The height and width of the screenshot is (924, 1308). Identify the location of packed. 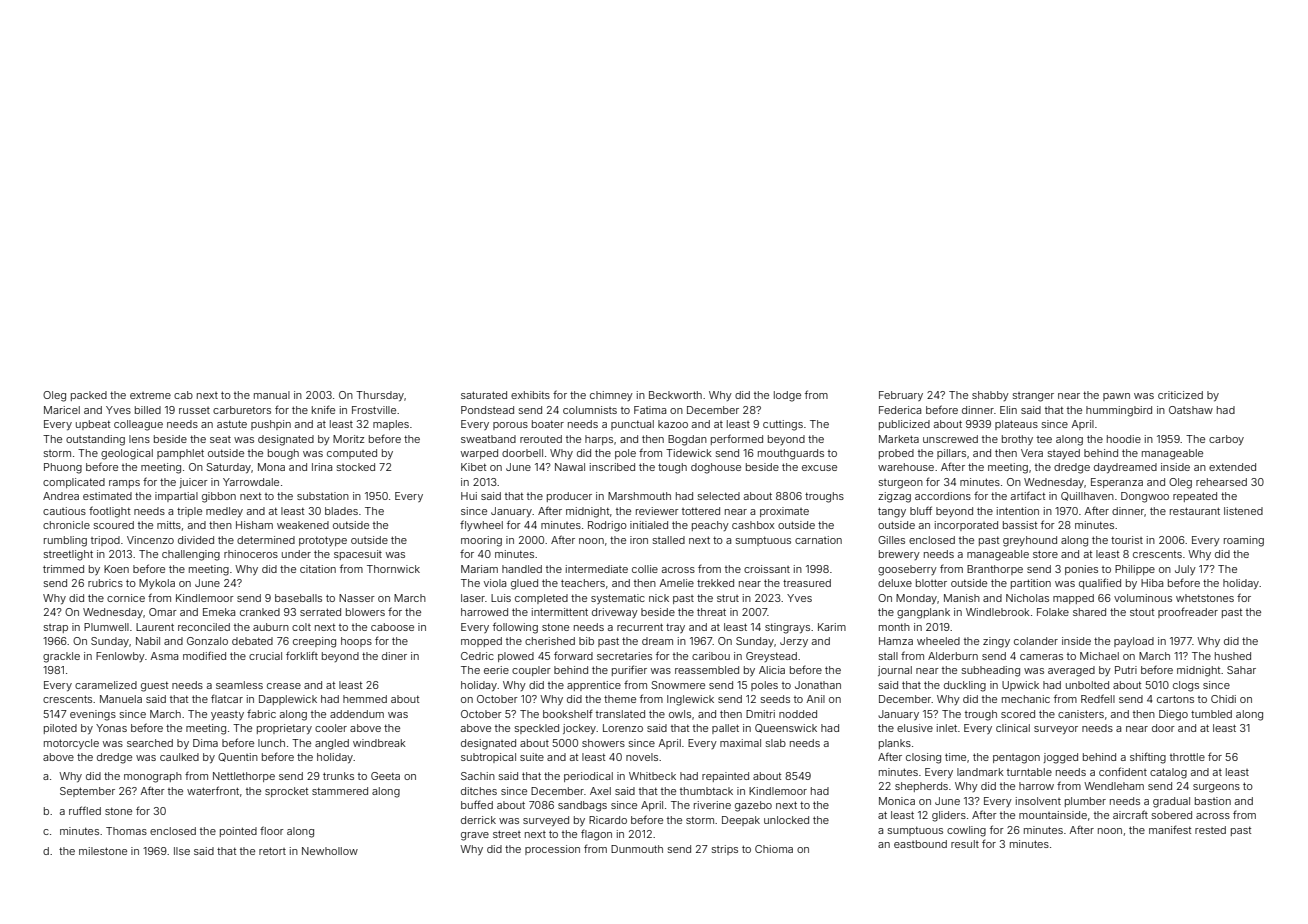
(89, 396).
